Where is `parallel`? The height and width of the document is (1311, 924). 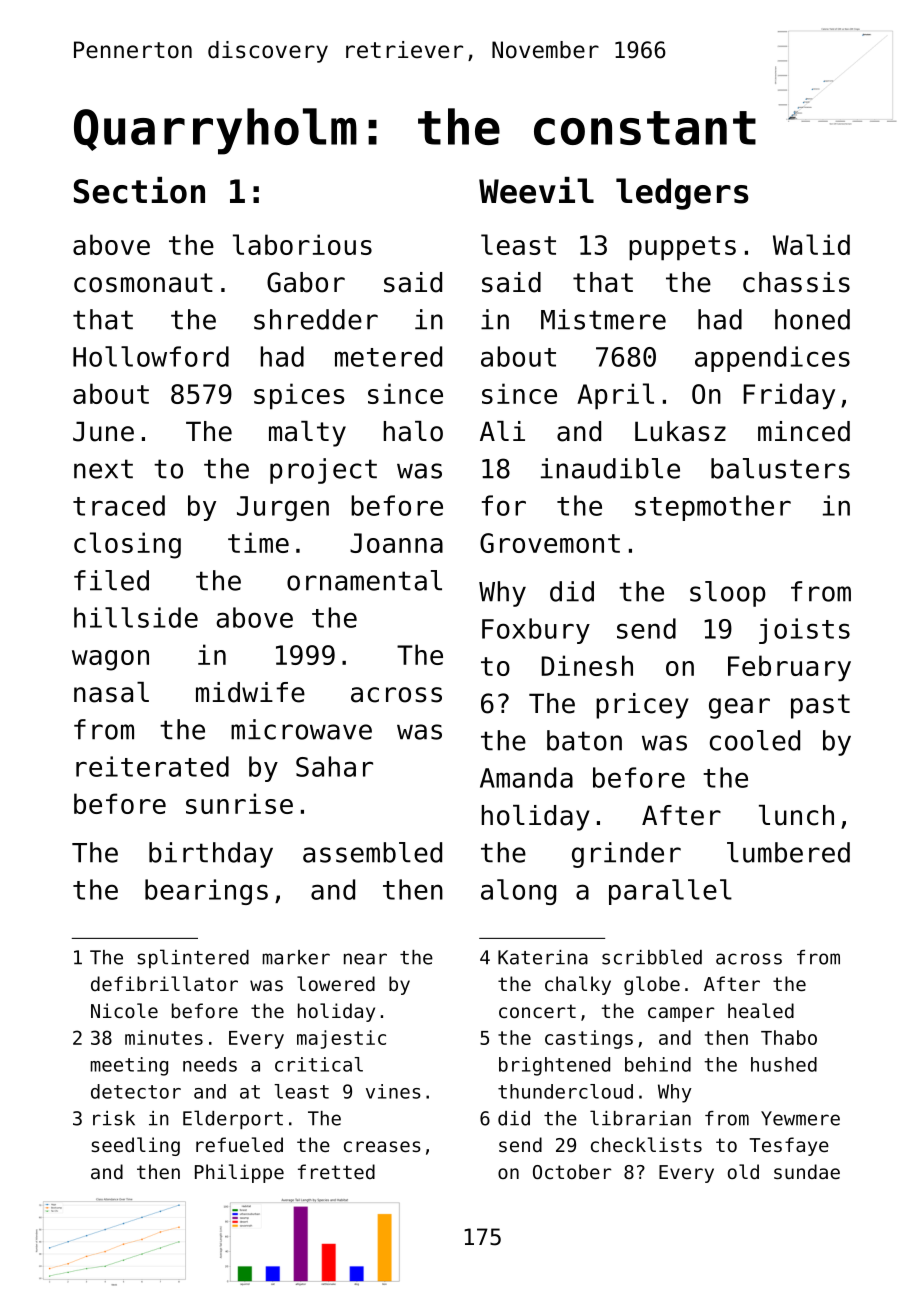 parallel is located at coordinates (670, 892).
